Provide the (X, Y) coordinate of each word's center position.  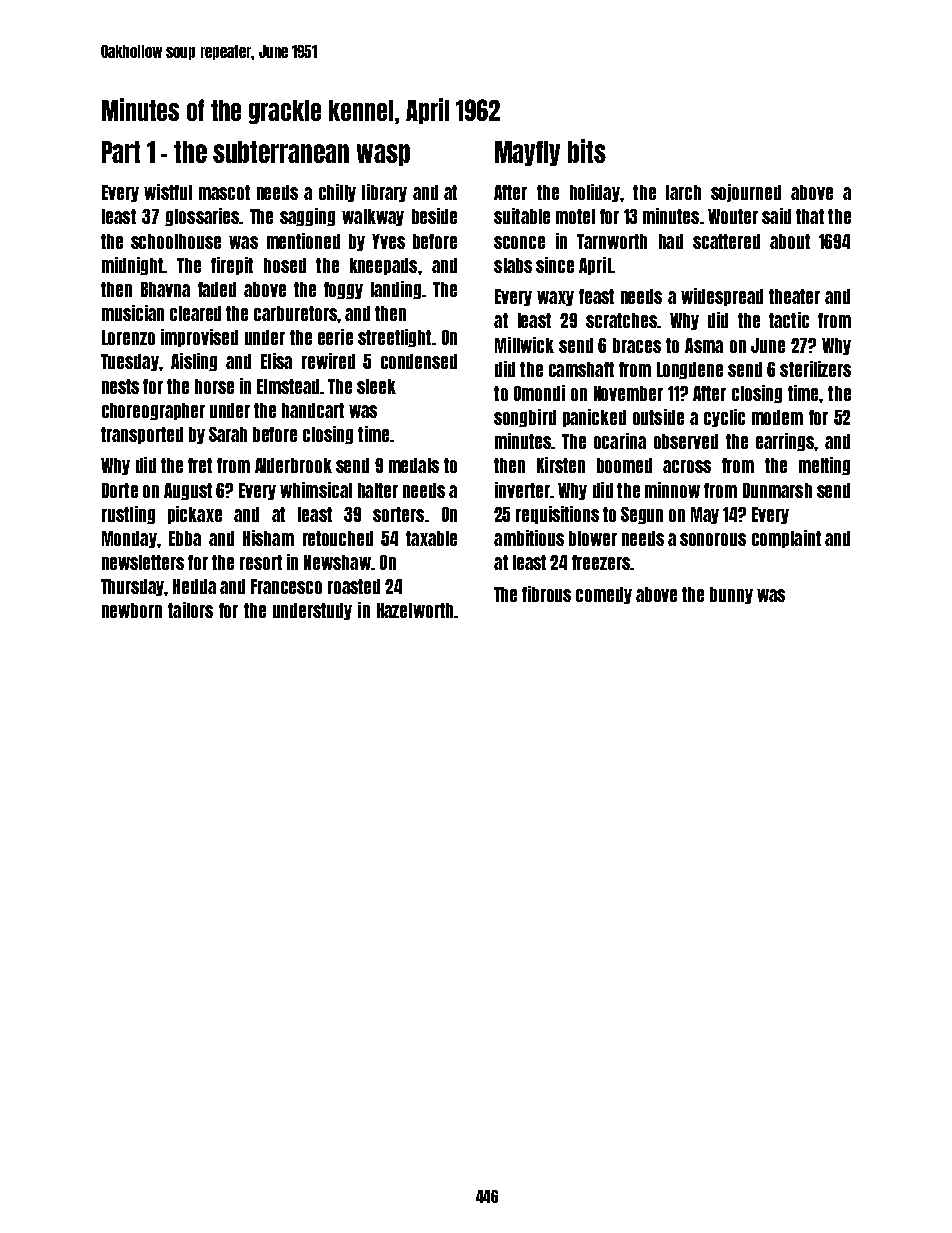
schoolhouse (176, 241)
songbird (525, 418)
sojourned (746, 193)
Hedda (194, 586)
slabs (513, 265)
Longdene (690, 370)
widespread (722, 297)
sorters (398, 514)
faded (217, 289)
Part (121, 152)
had (671, 241)
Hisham (268, 538)
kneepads (383, 266)
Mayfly (527, 153)
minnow (672, 490)
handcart (313, 410)
